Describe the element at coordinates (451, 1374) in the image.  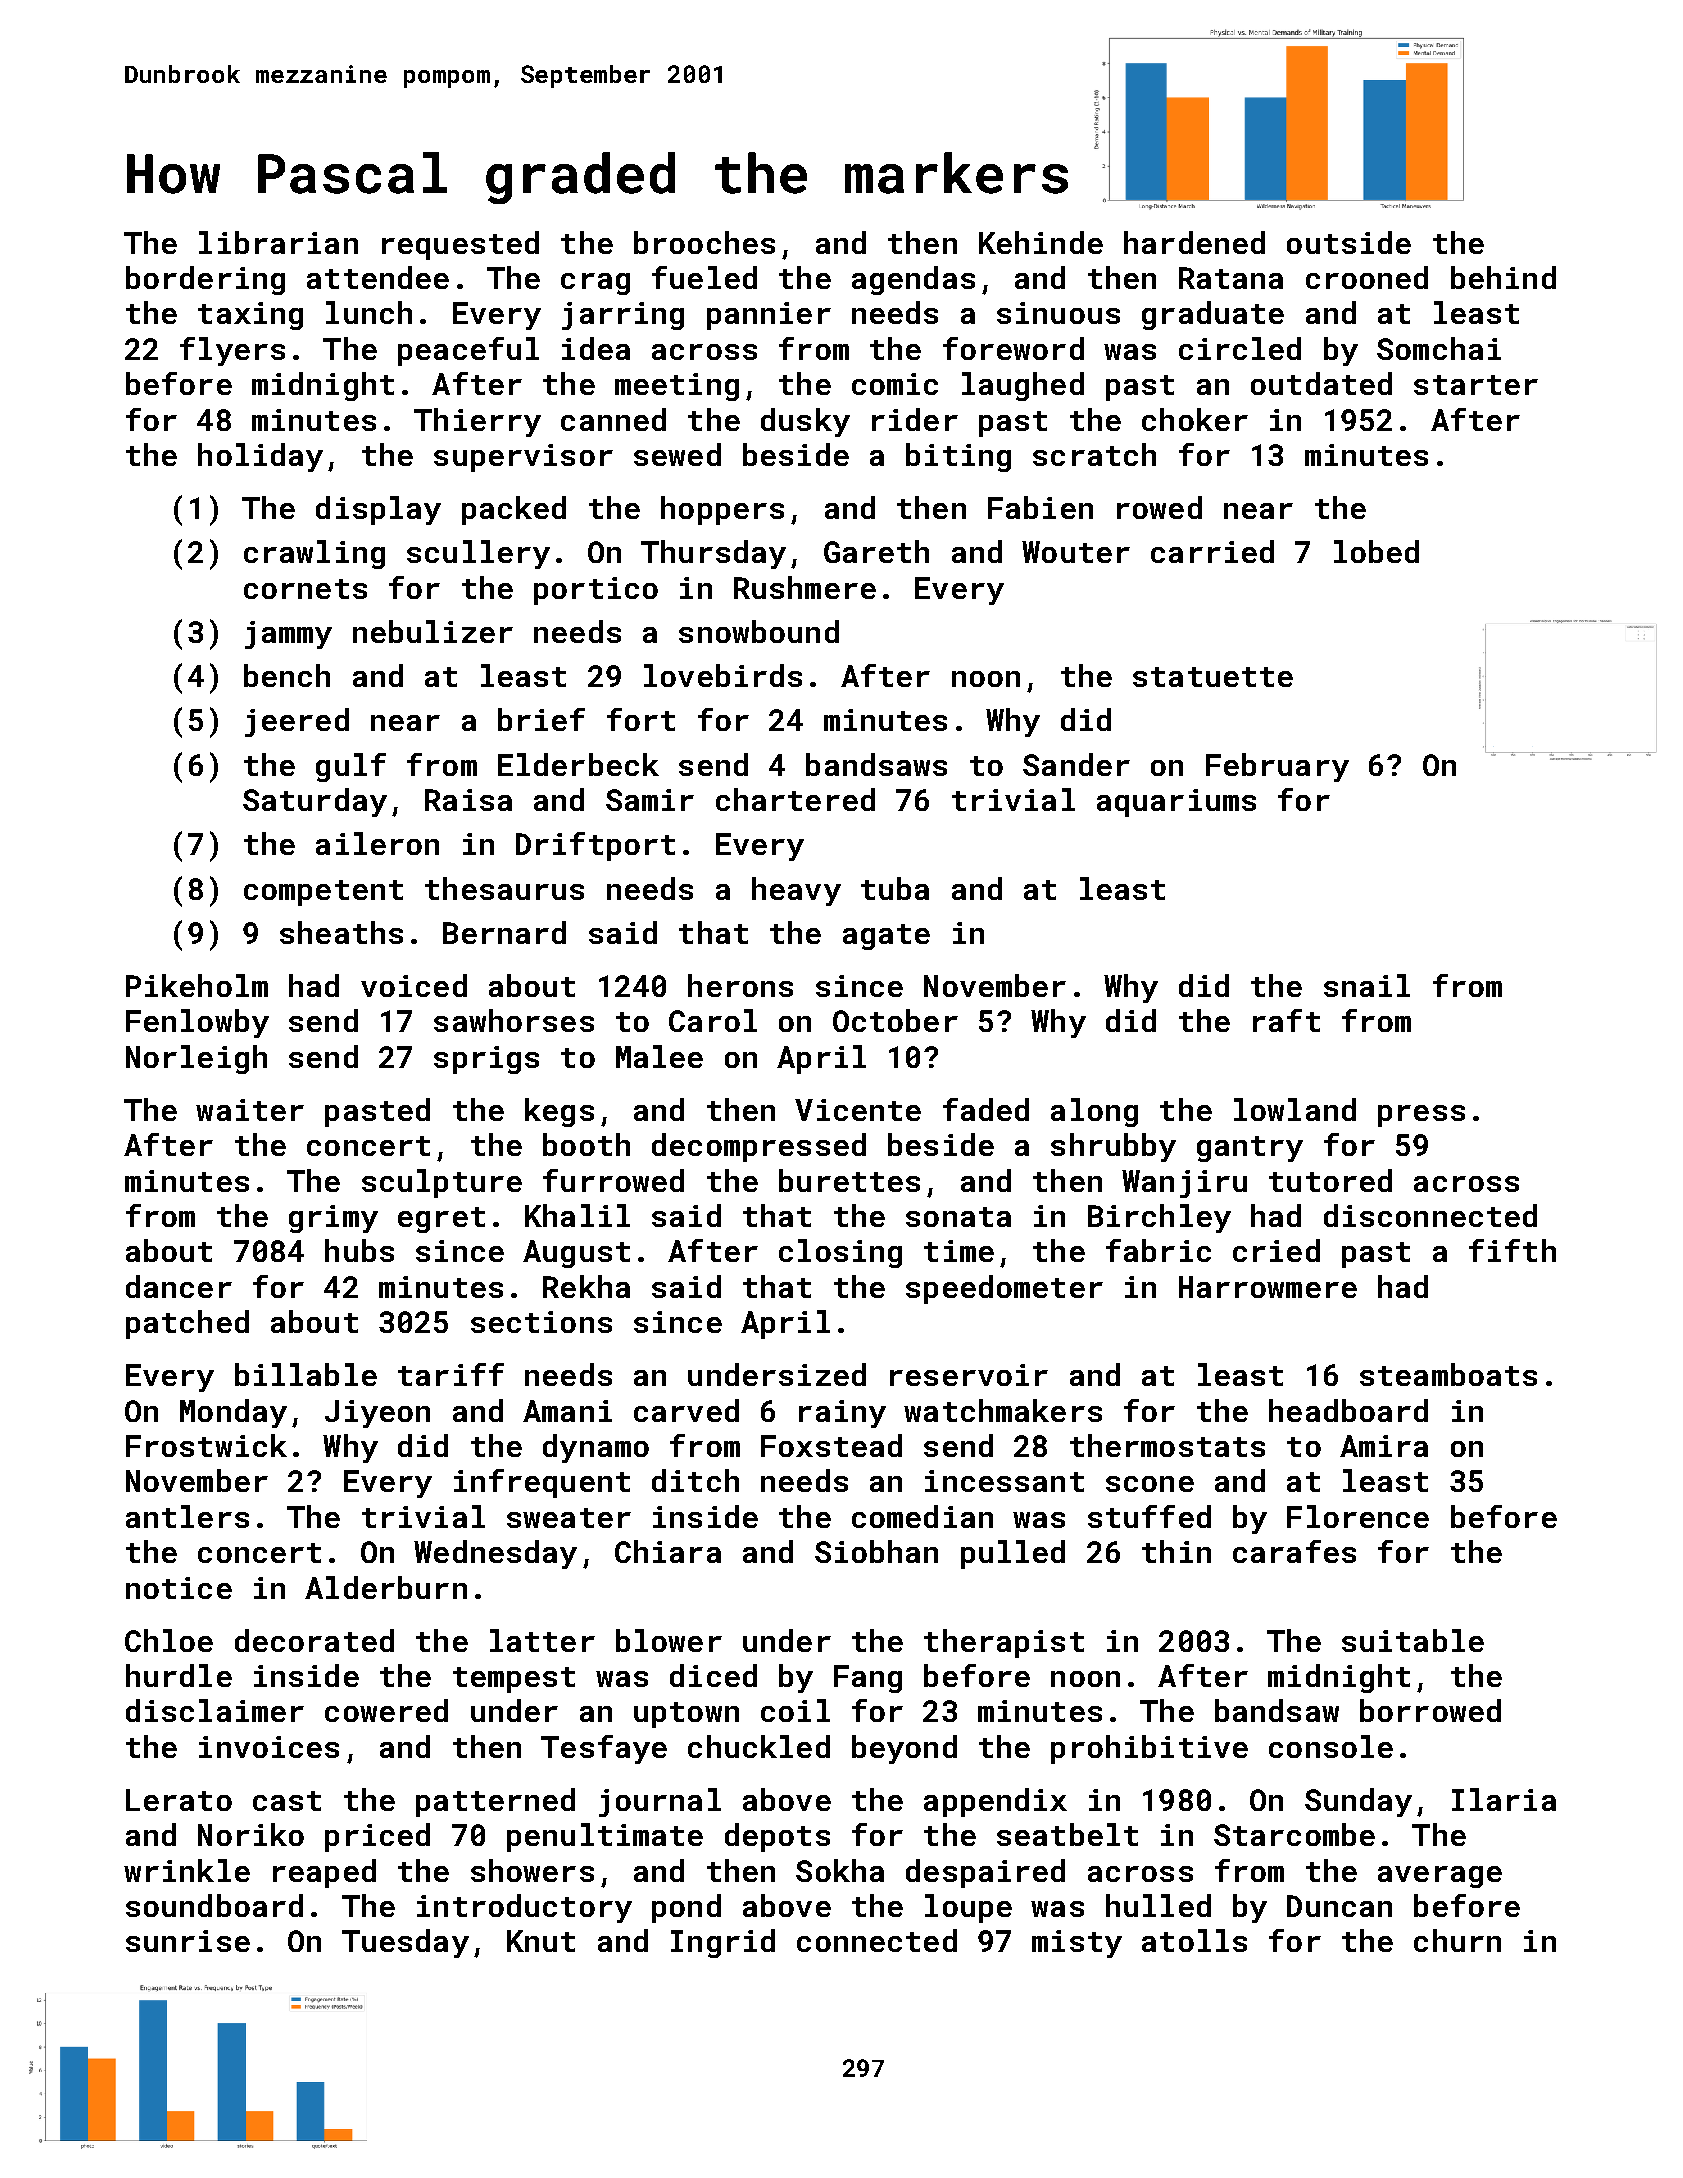
I see `tariff` at that location.
